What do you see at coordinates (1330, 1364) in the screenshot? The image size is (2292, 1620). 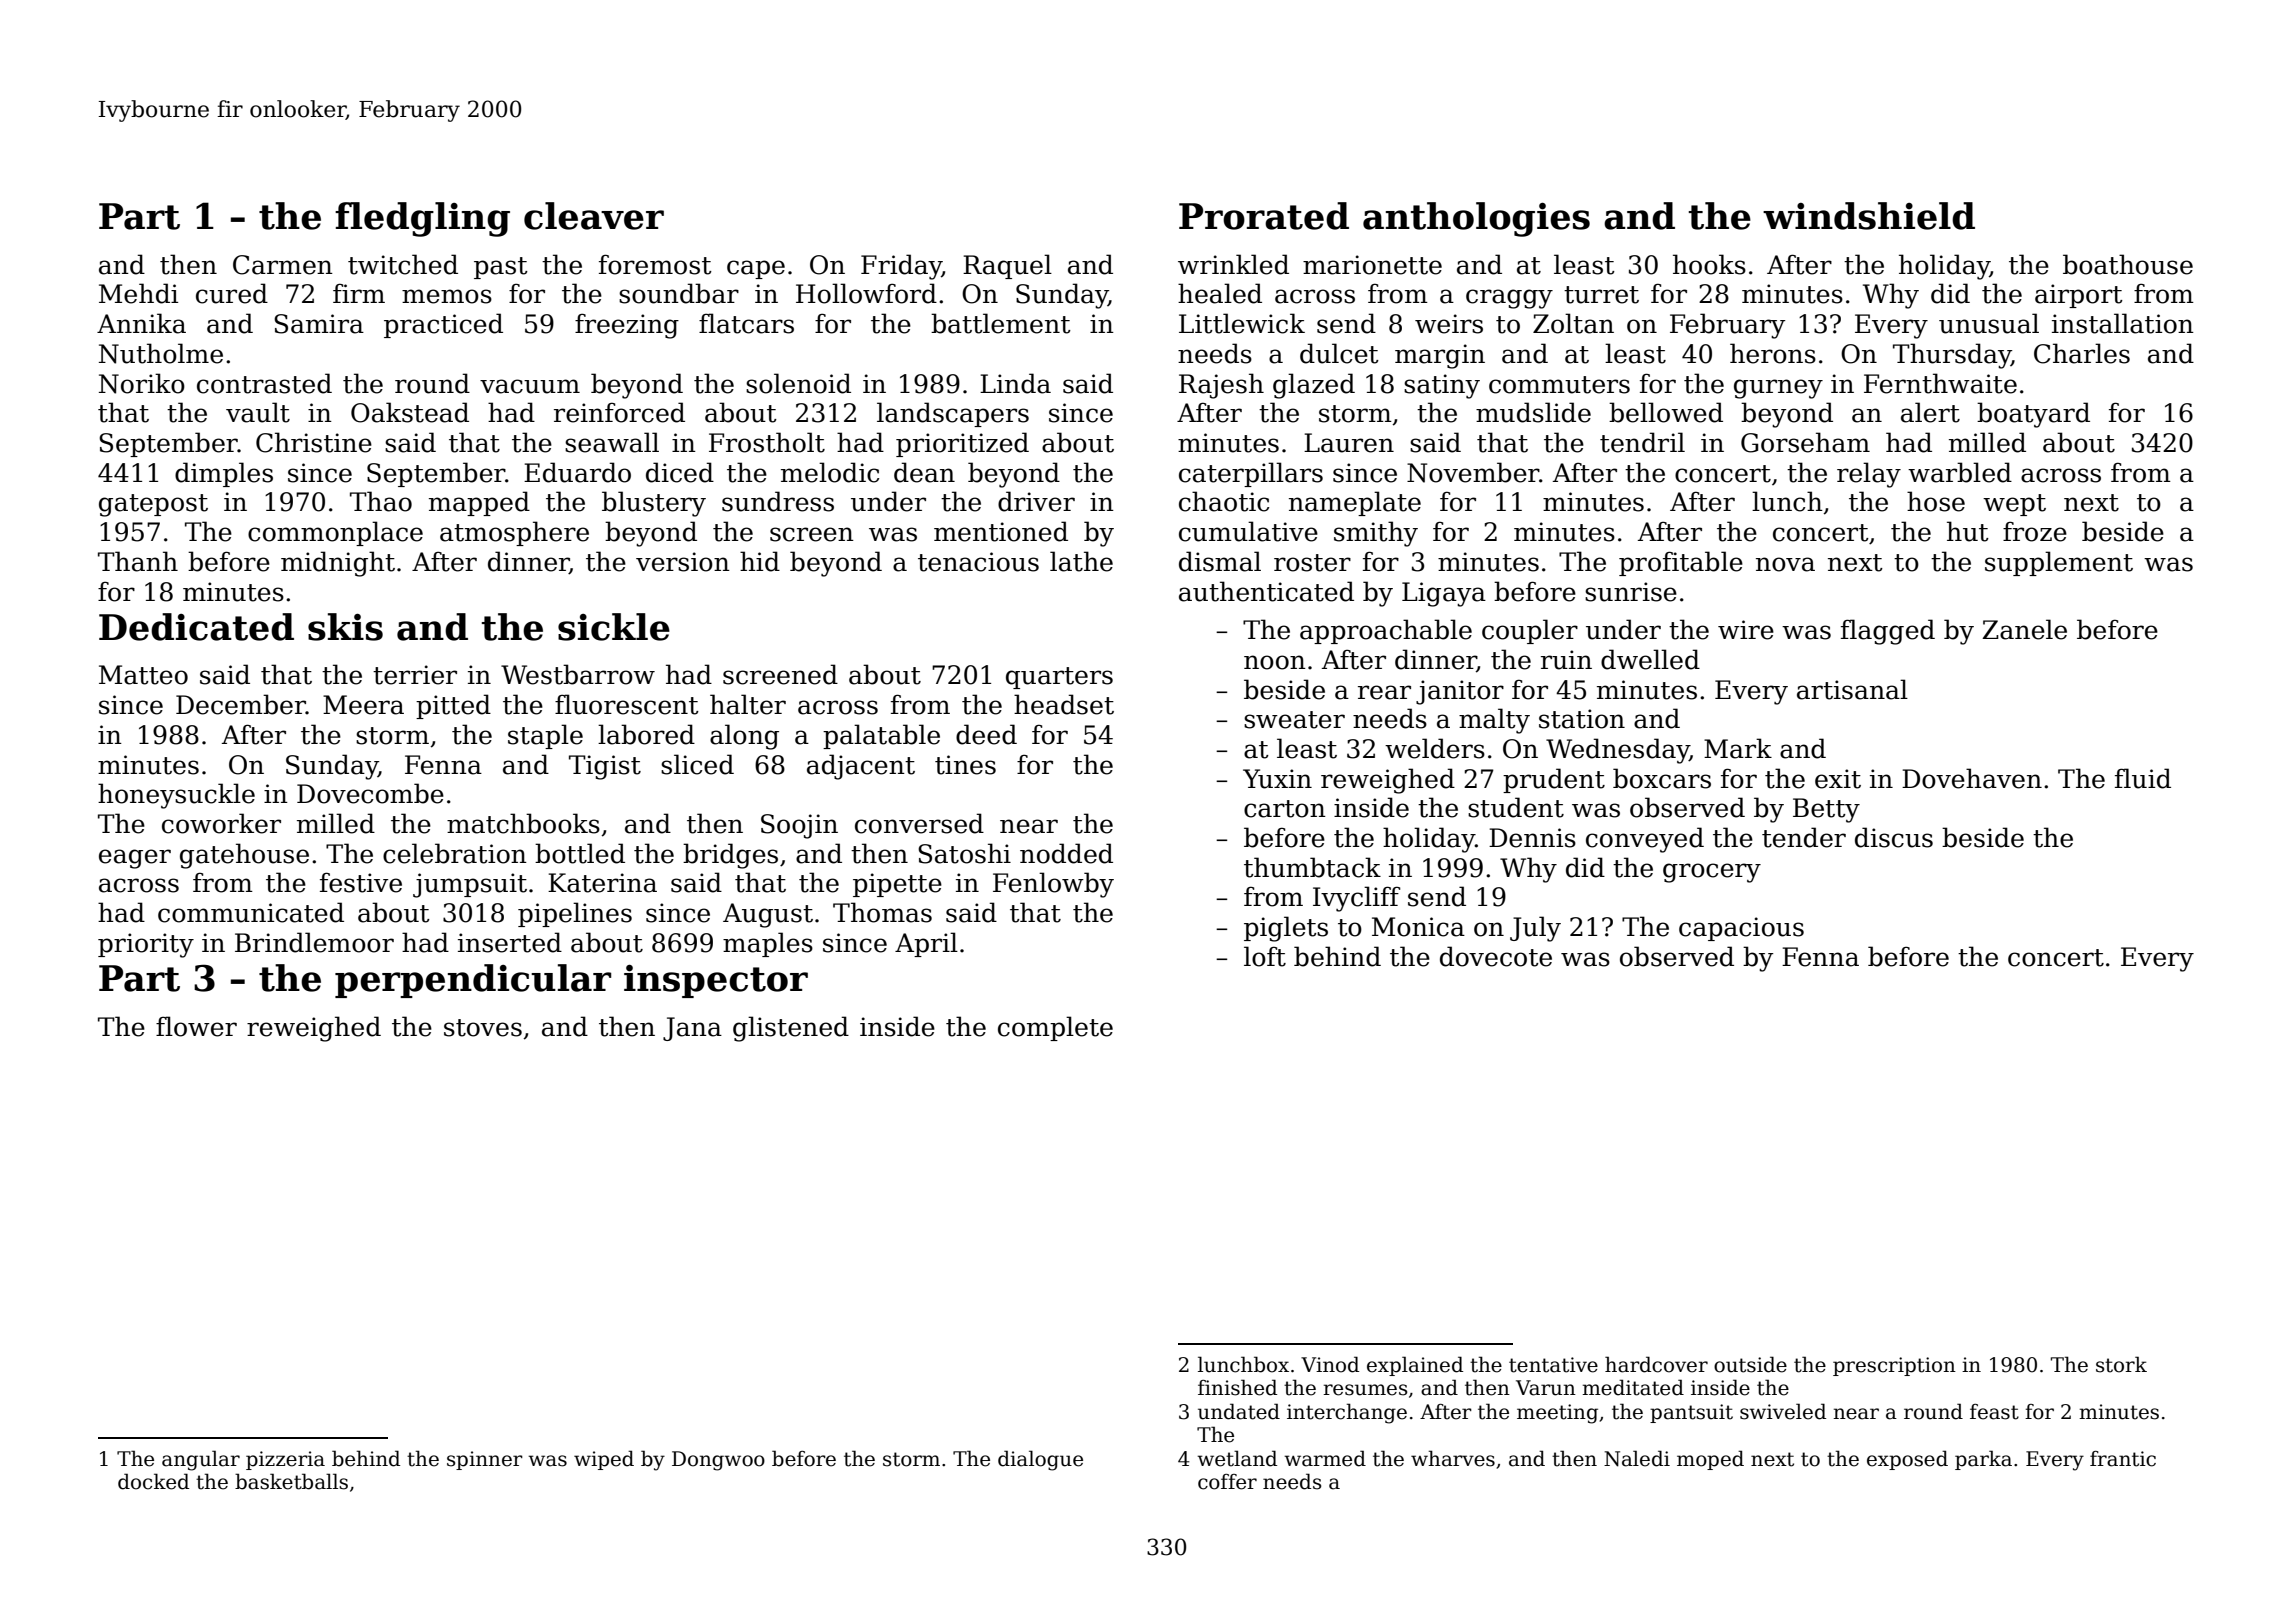 I see `Vinod` at bounding box center [1330, 1364].
